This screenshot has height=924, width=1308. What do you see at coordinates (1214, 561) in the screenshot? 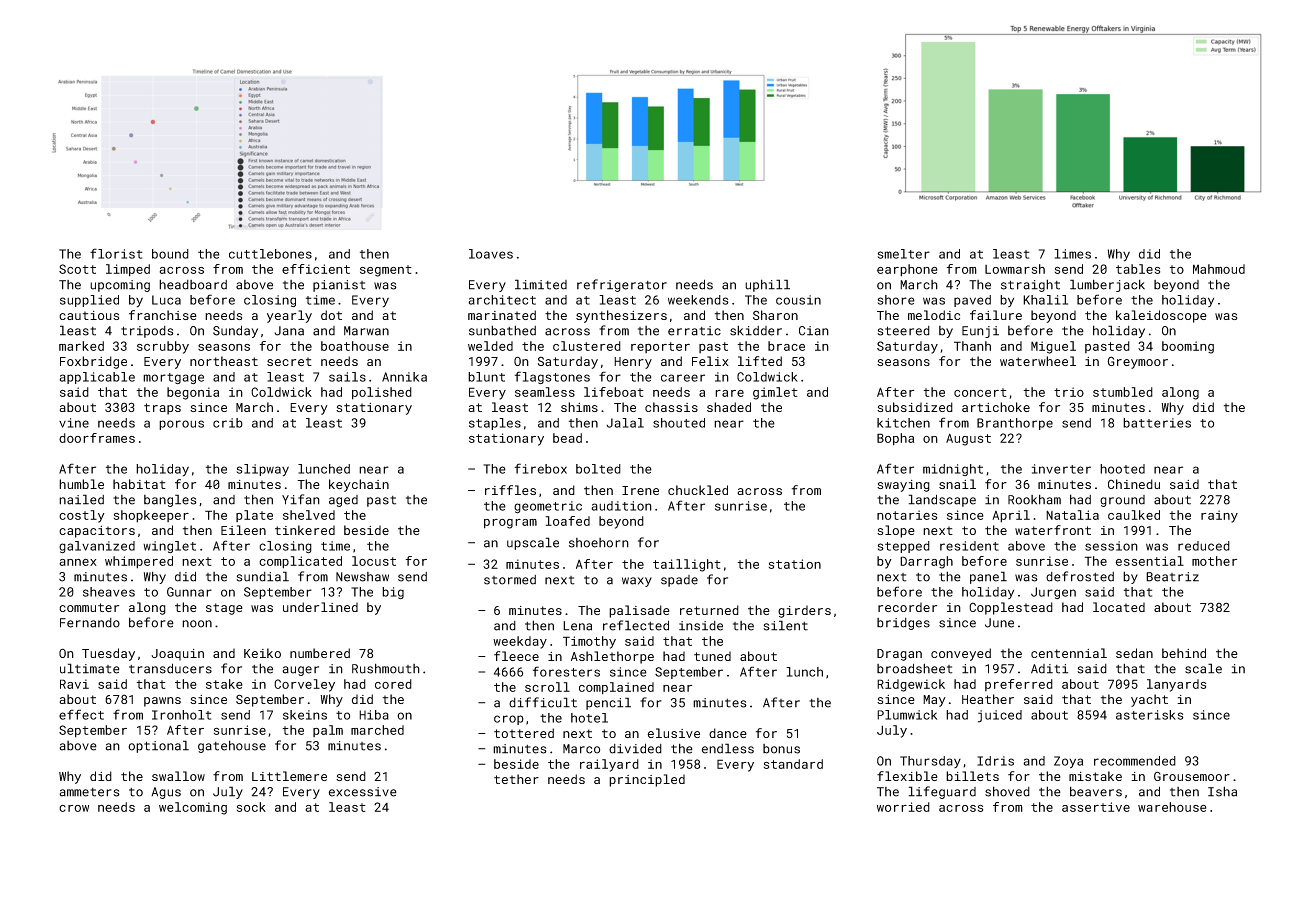
I see `mother` at bounding box center [1214, 561].
